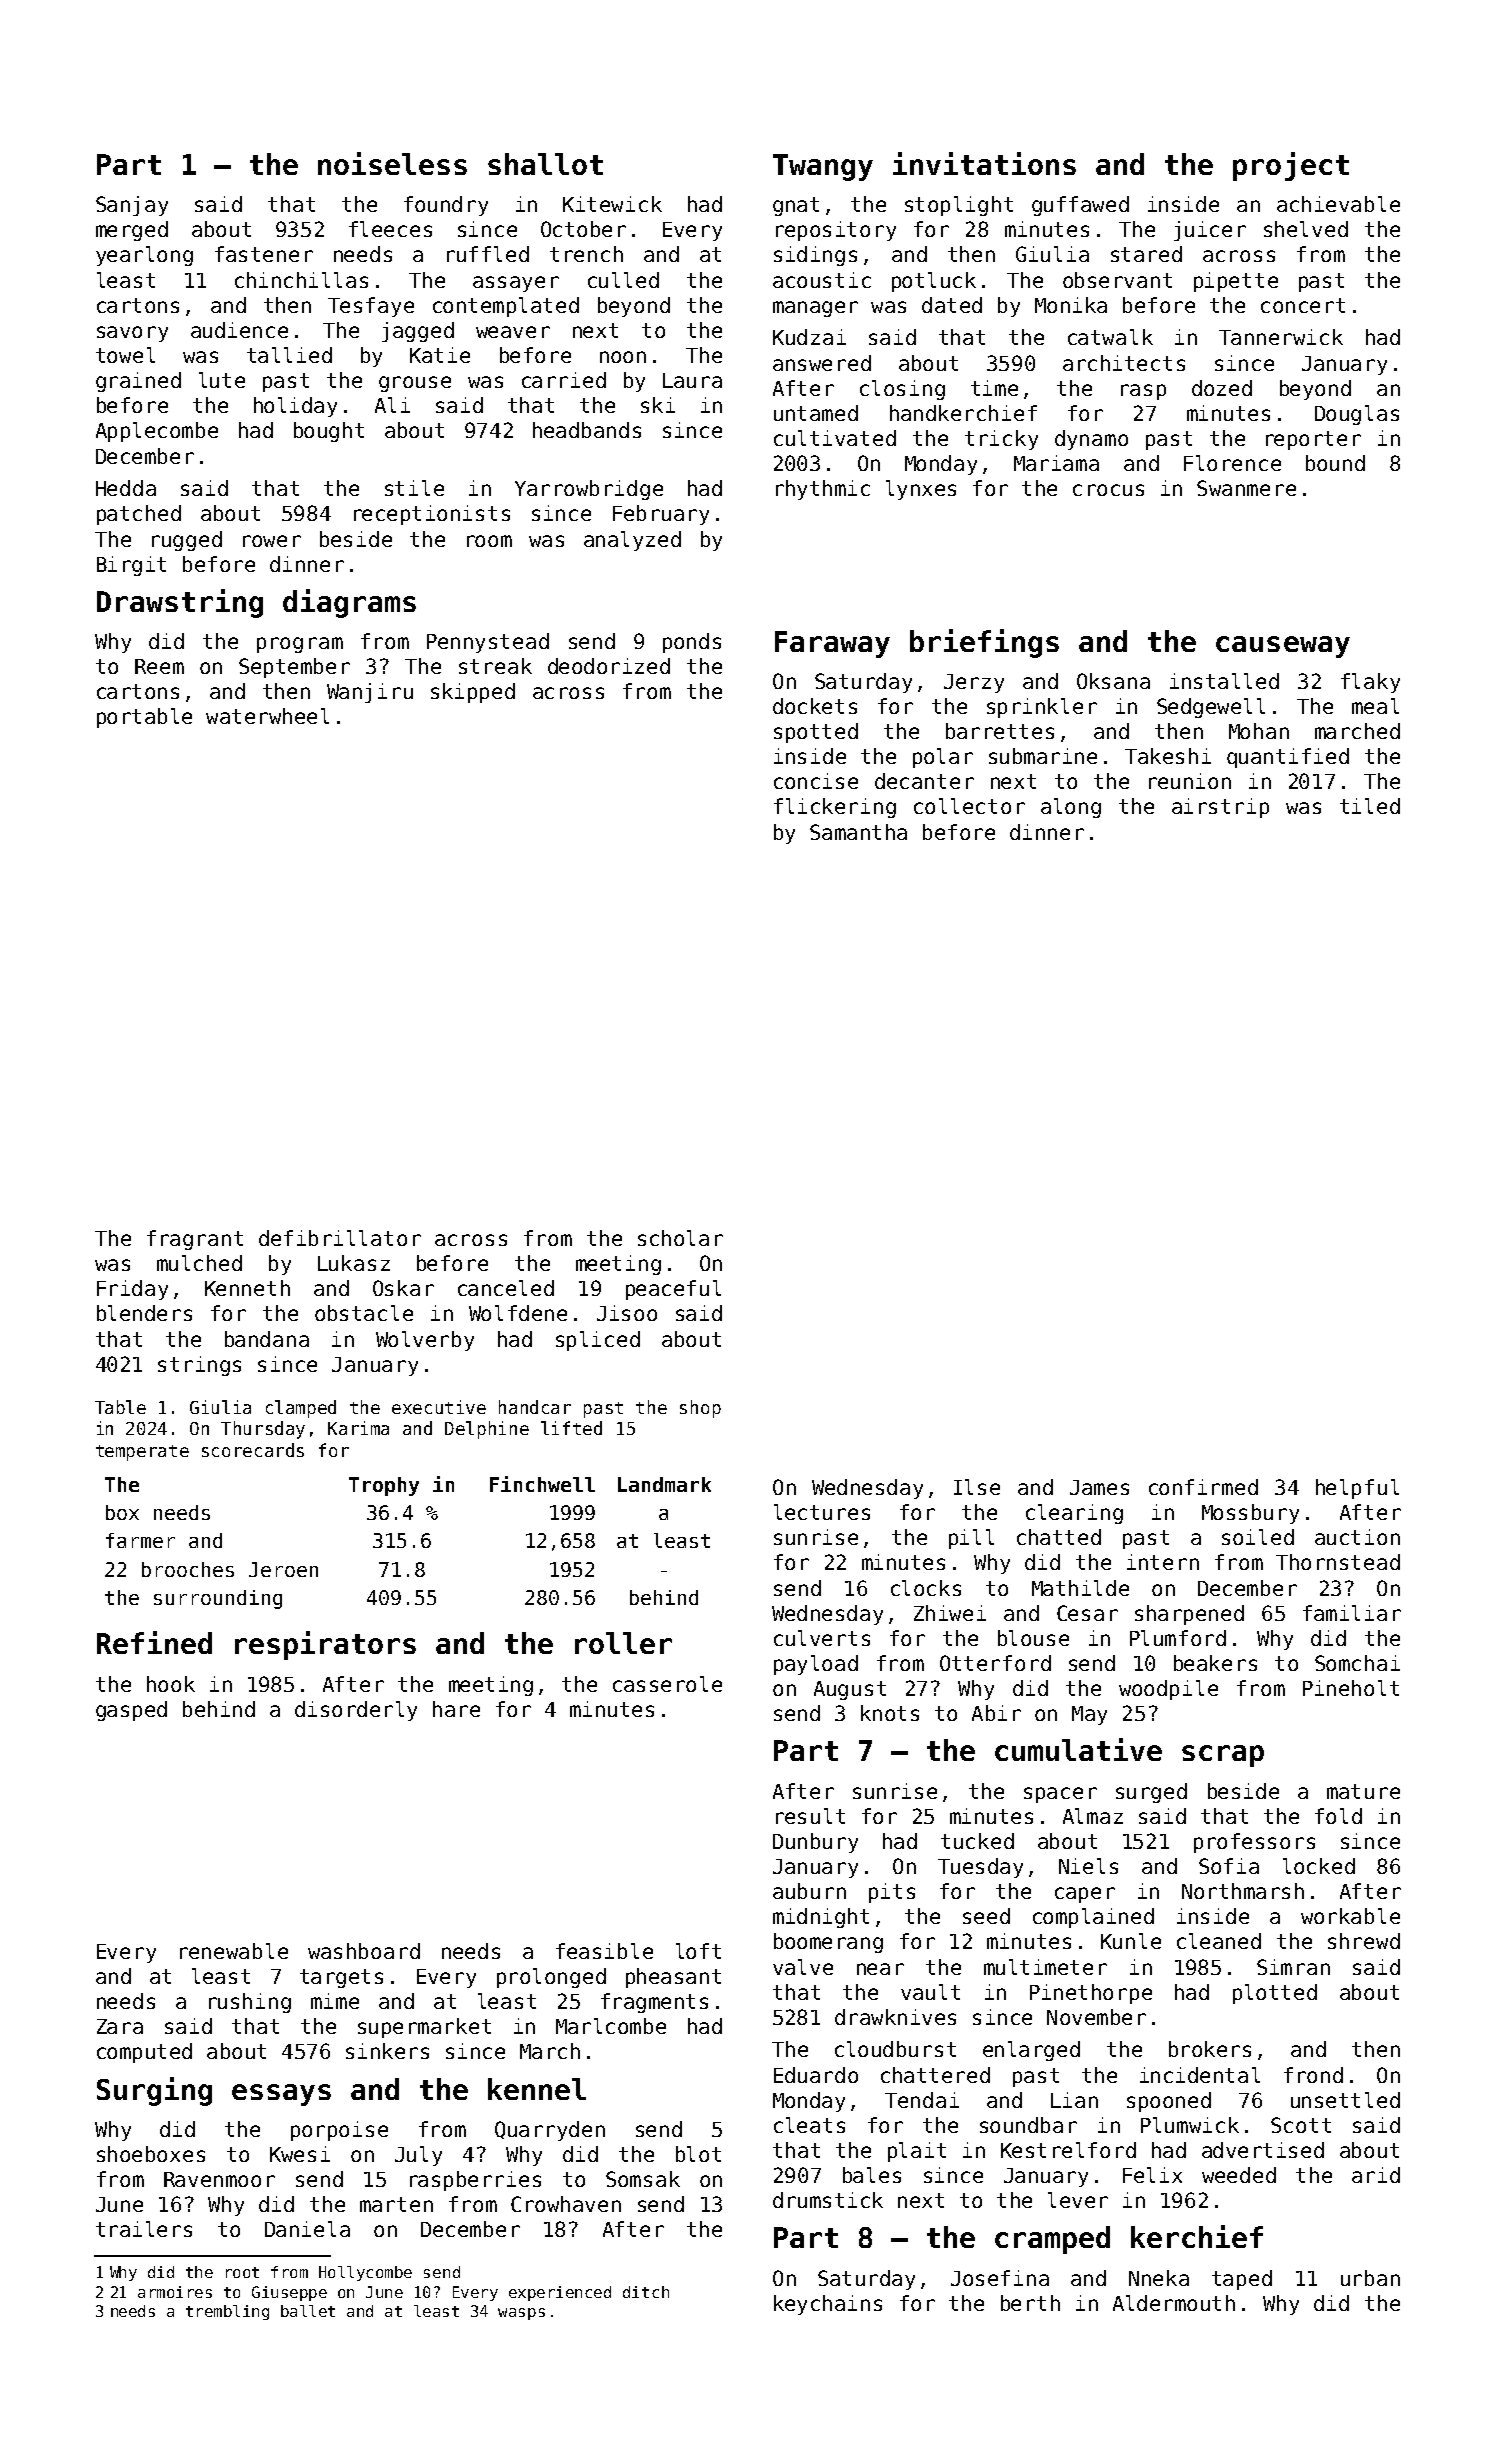  Describe the element at coordinates (267, 716) in the document. I see `waterwheel` at that location.
